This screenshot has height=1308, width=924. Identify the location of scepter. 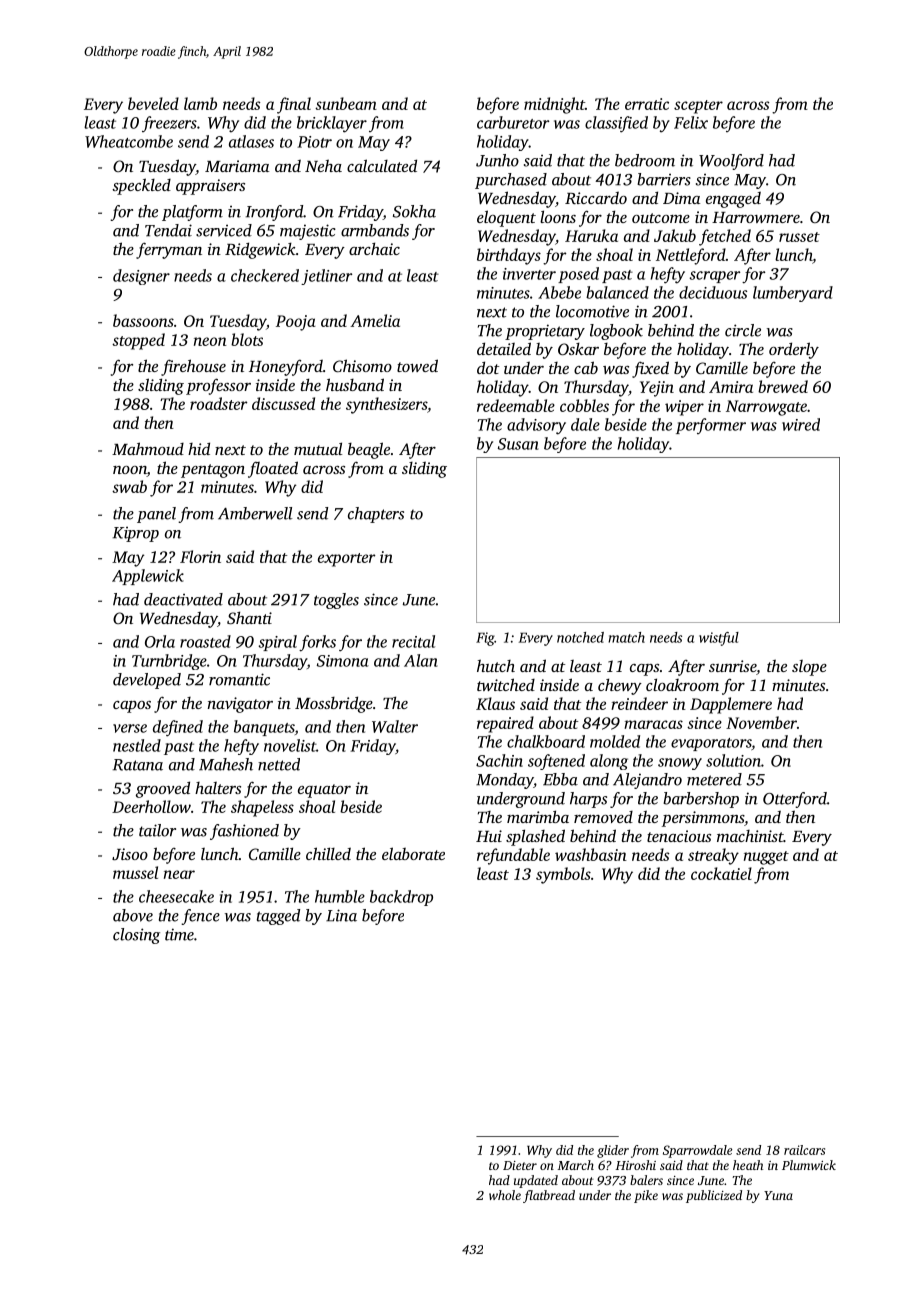
(698, 107).
